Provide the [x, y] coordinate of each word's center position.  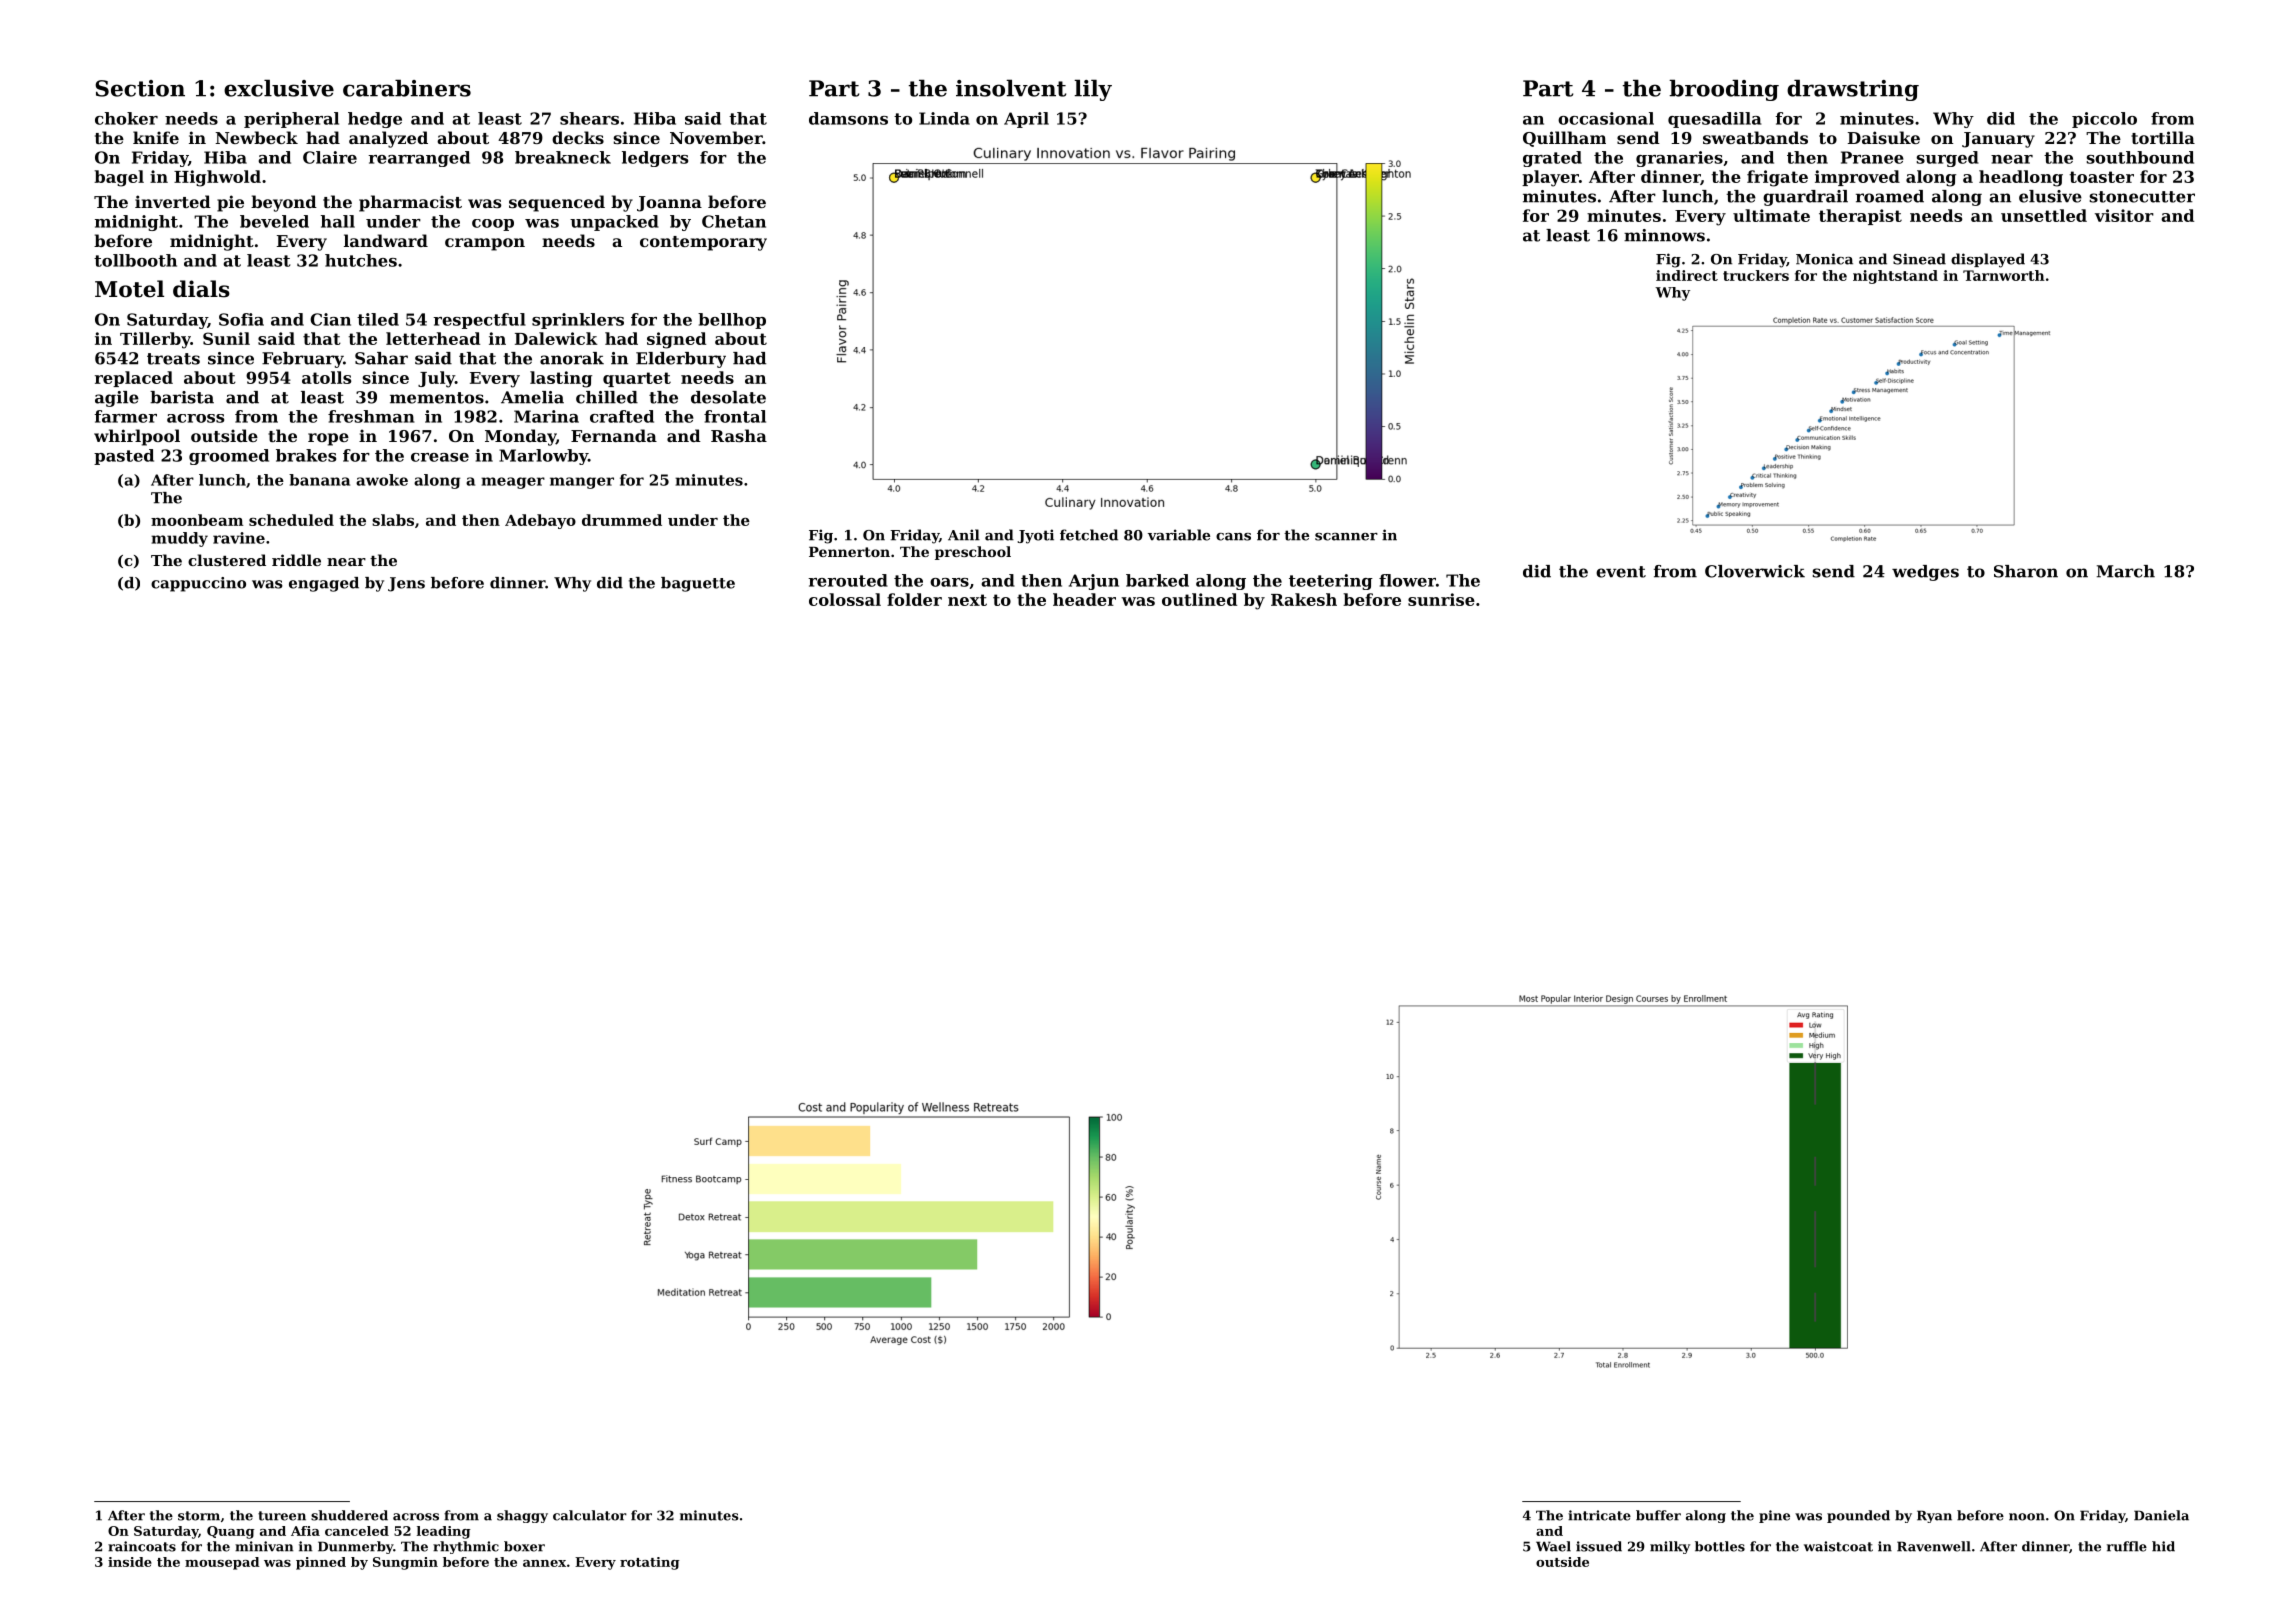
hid [2163, 1546]
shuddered [349, 1515]
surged [1947, 159]
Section [140, 88]
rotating [650, 1563]
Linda [944, 118]
